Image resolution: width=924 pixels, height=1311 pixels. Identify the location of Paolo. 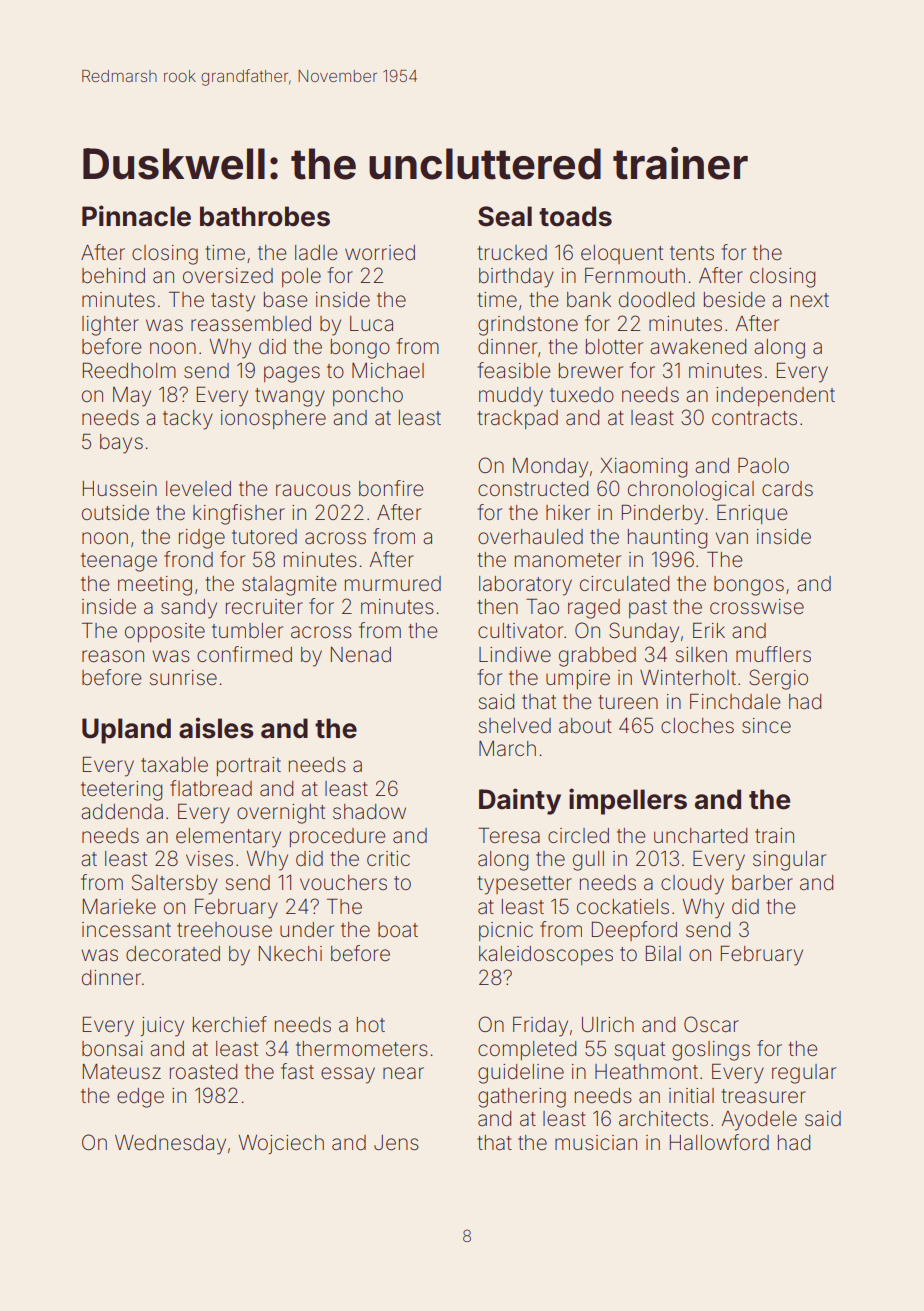
(763, 465).
